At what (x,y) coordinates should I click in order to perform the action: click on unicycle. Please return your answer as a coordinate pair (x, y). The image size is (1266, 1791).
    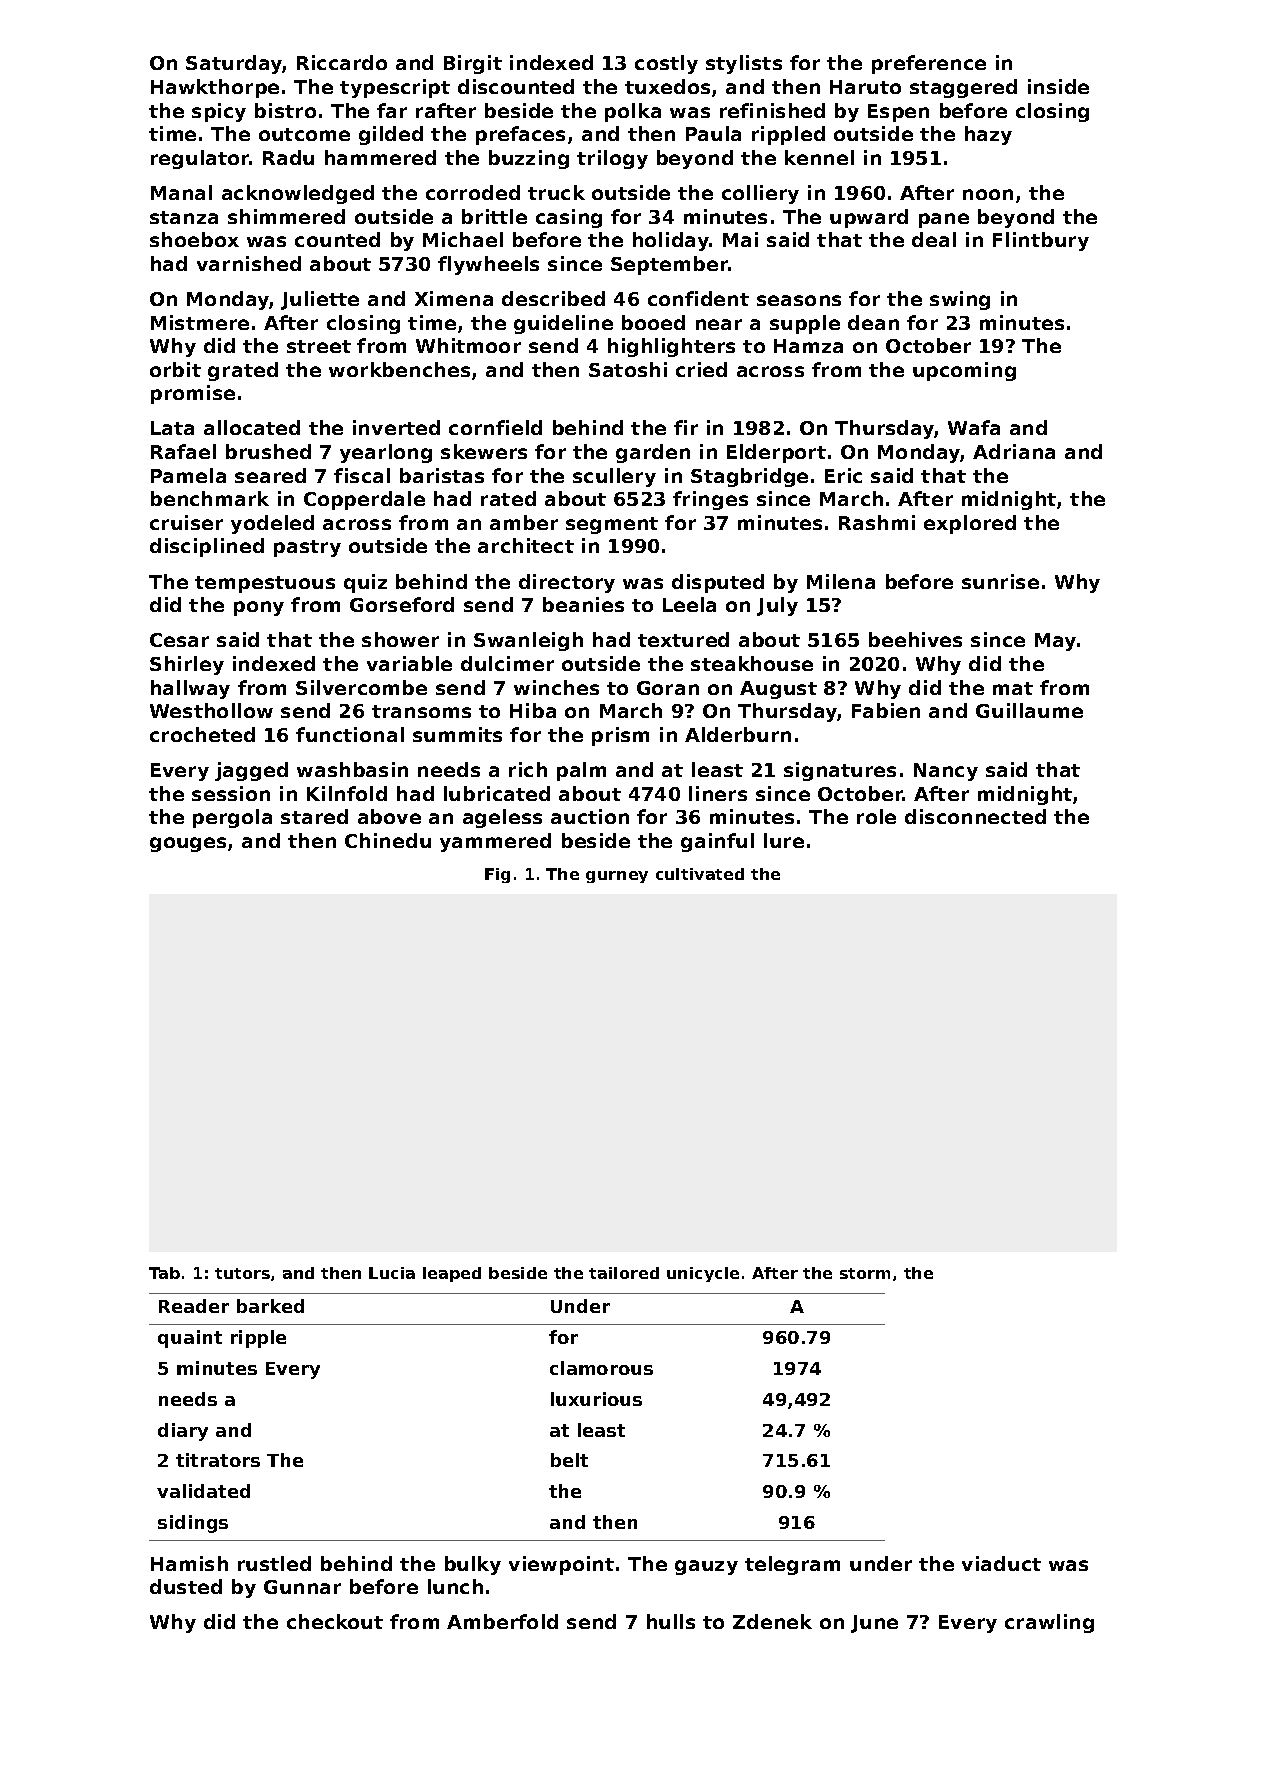
    Looking at the image, I should click on (703, 1274).
